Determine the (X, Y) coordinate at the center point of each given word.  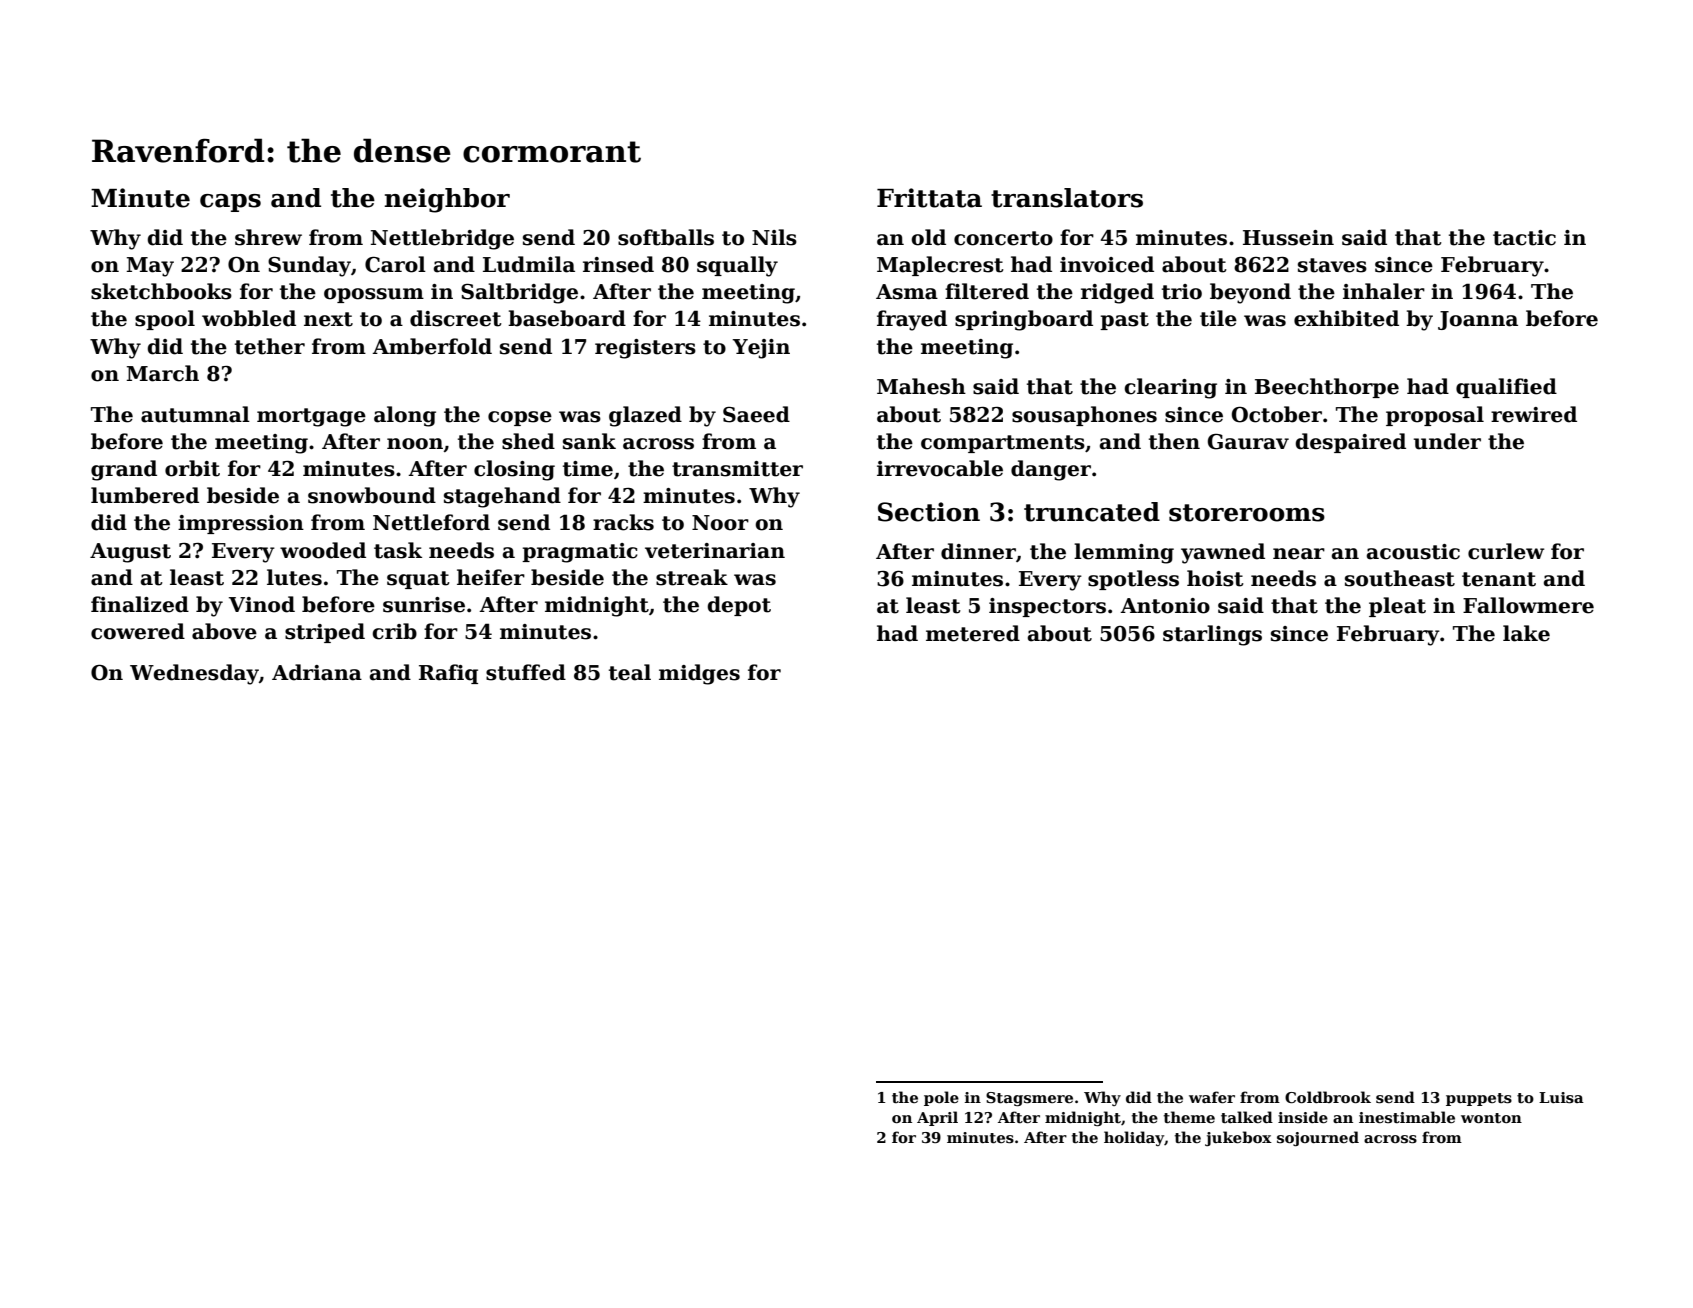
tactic (1524, 238)
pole (941, 1098)
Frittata (929, 198)
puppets (1479, 1099)
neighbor (447, 200)
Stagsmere (1029, 1099)
